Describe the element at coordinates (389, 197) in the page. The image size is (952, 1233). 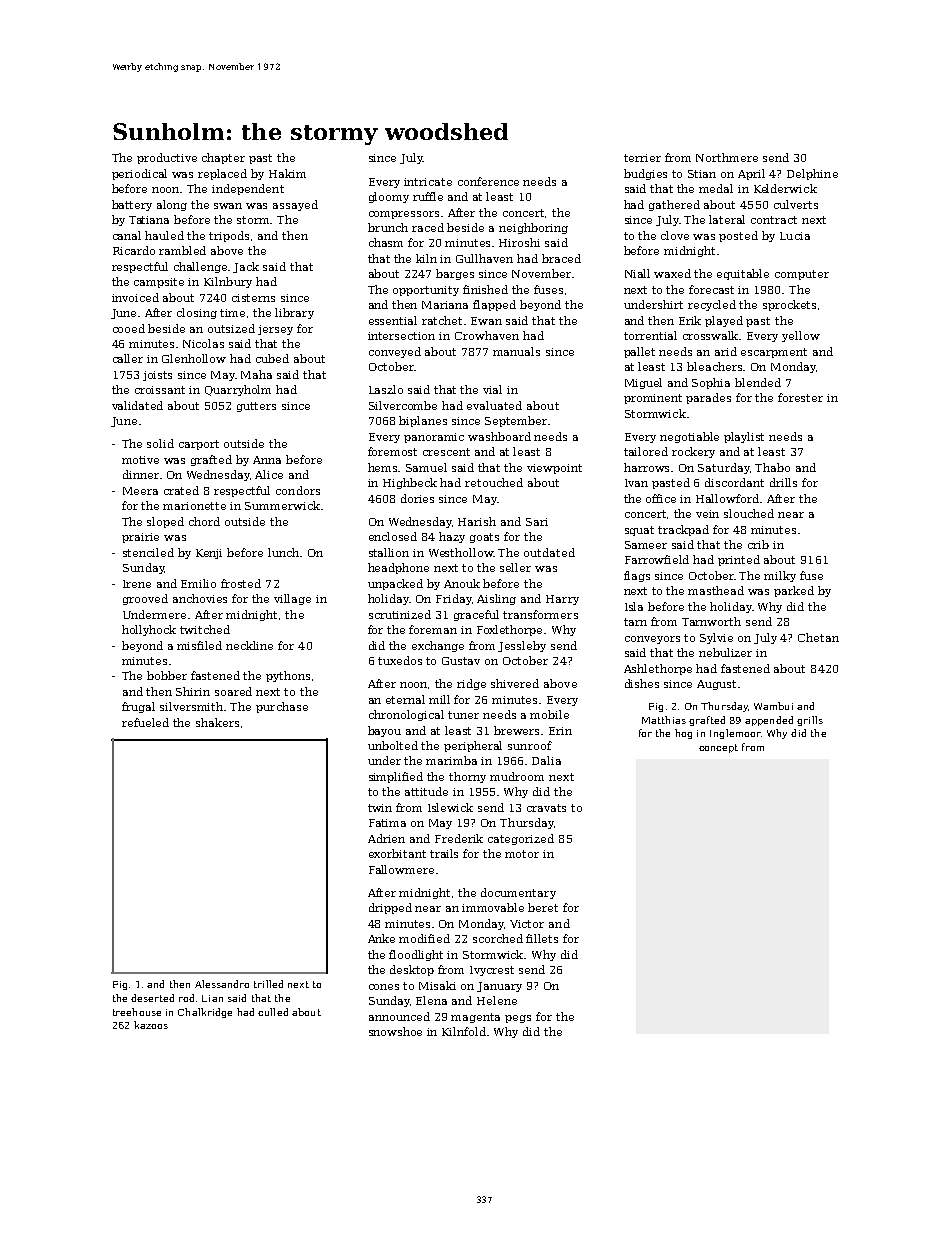
I see `gloomy` at that location.
